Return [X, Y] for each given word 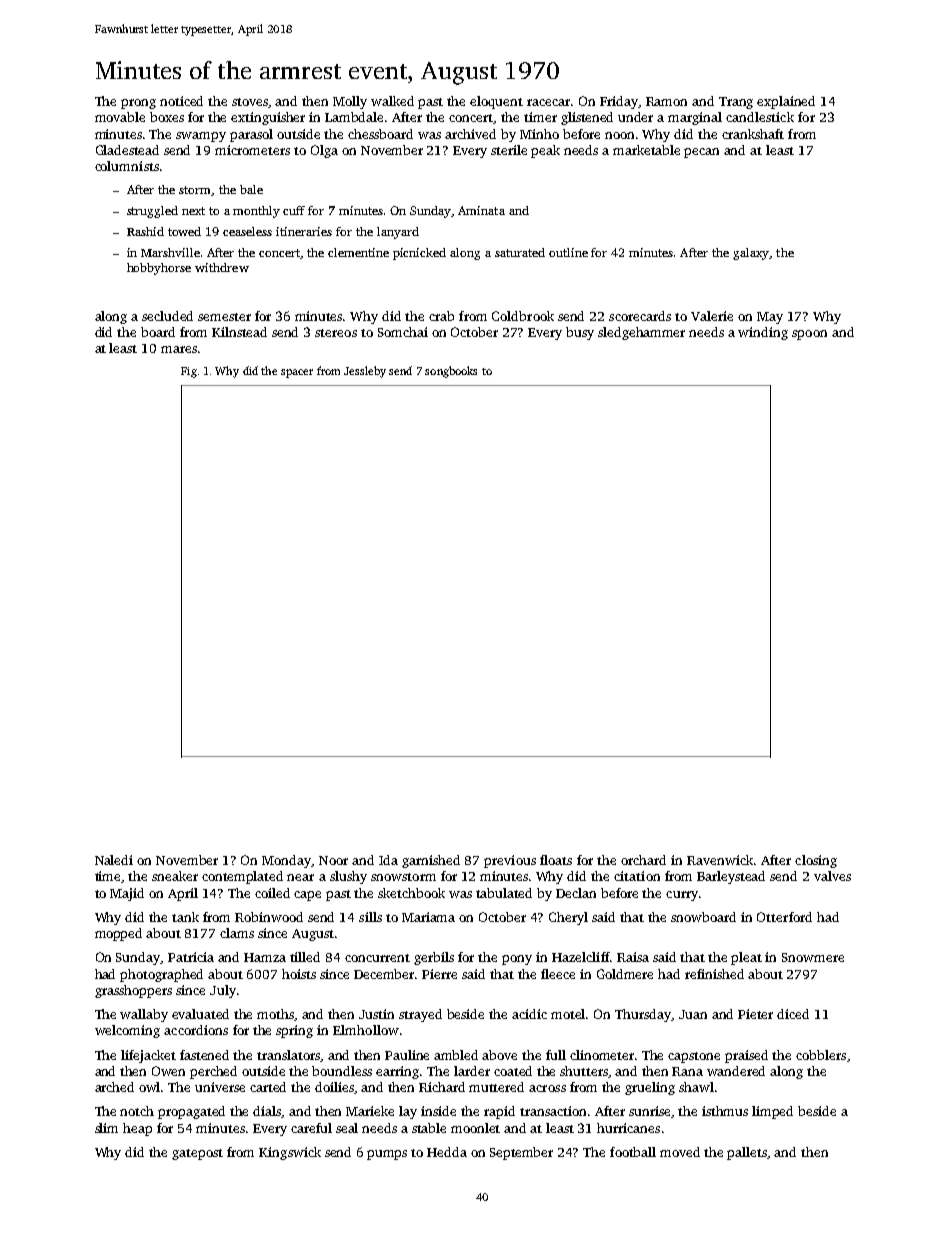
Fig [189, 372]
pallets [747, 1153]
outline [568, 252]
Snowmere [813, 957]
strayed [420, 1015]
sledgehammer [641, 333]
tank [185, 917]
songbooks [451, 372]
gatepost [197, 1154]
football [633, 1152]
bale [251, 189]
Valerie [712, 316]
